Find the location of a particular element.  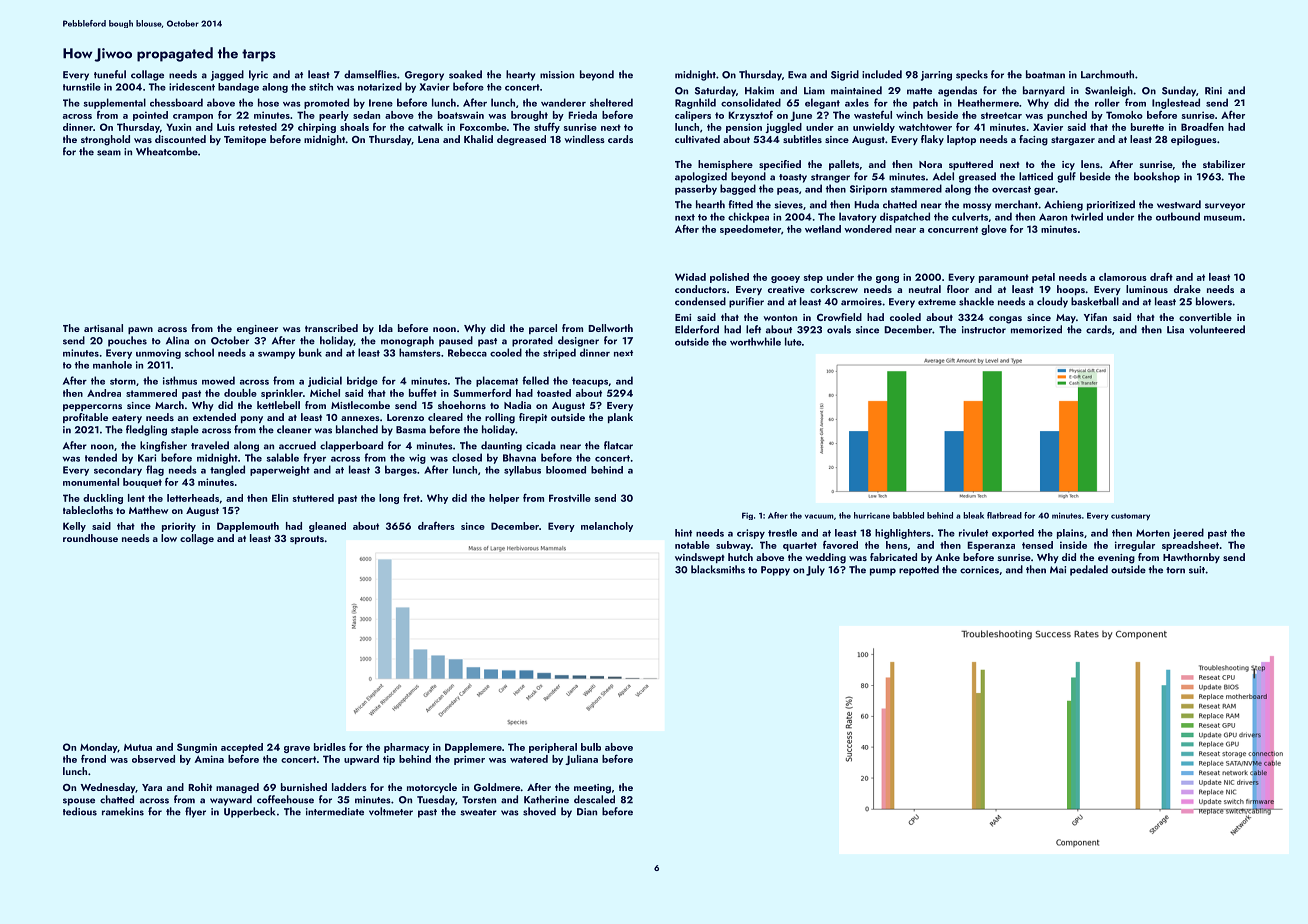

drake is located at coordinates (1187, 289).
